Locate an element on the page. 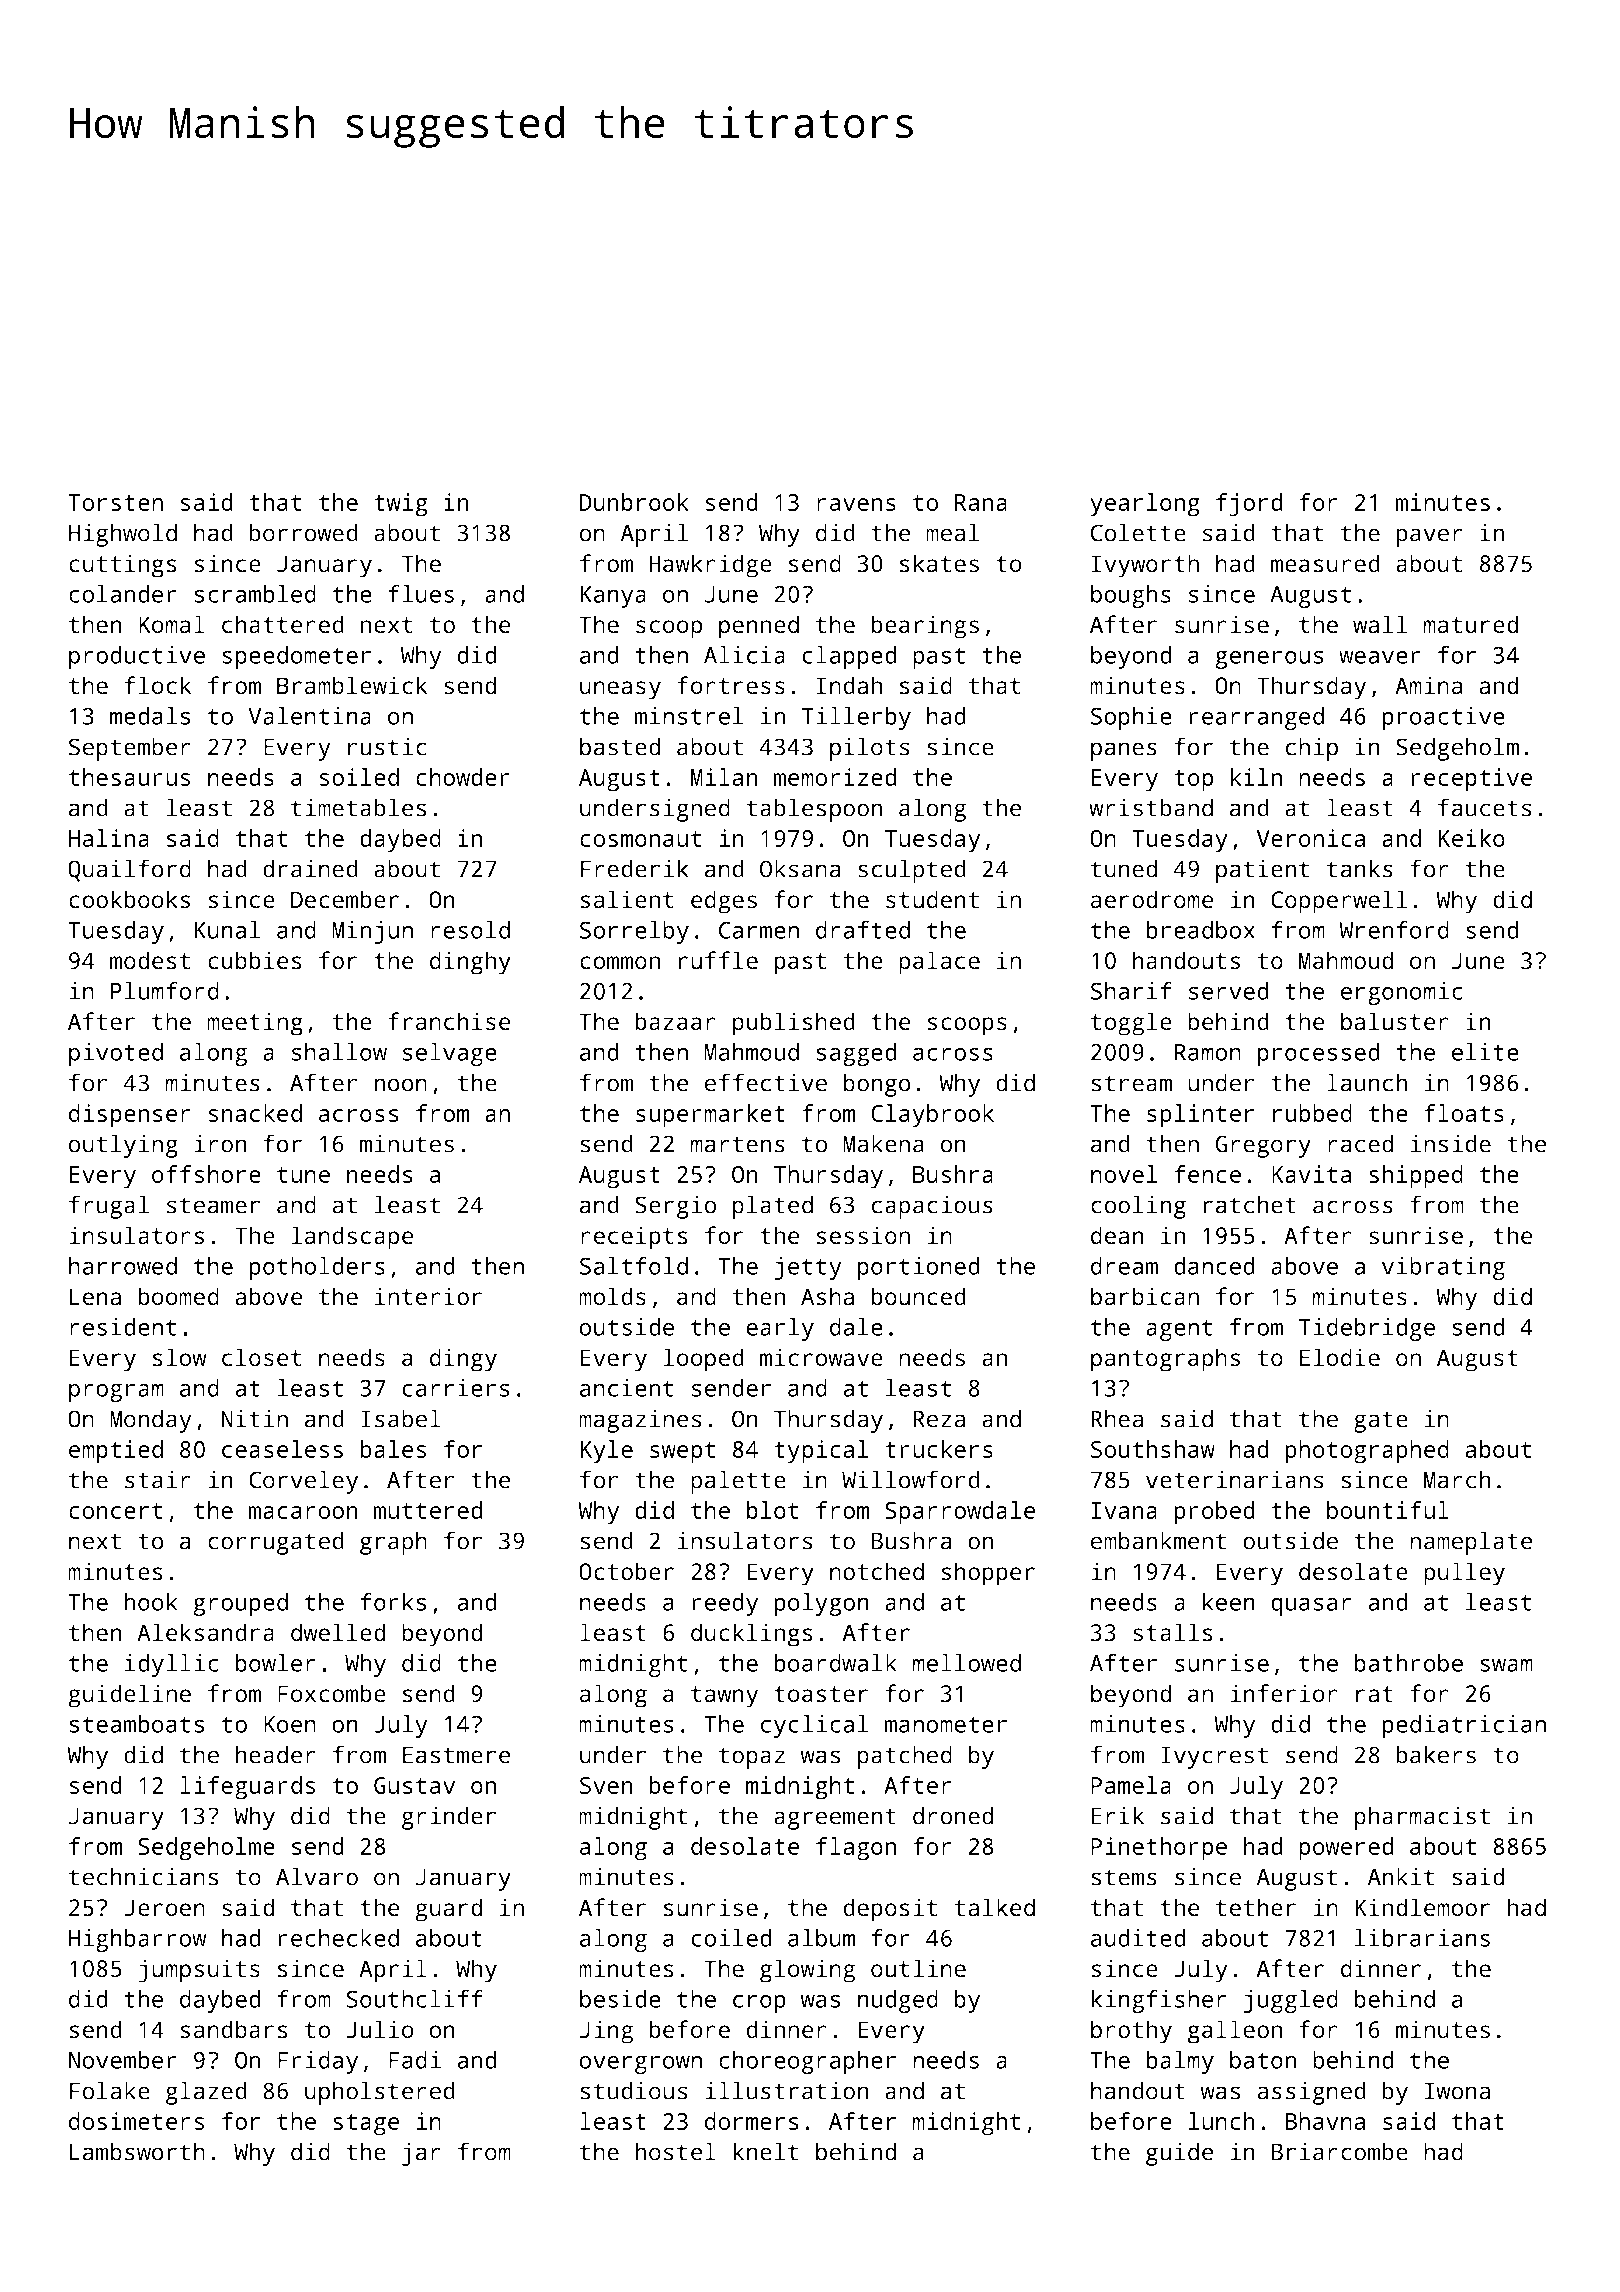 The width and height of the document is (1620, 2292). Alvaro is located at coordinates (317, 1876).
